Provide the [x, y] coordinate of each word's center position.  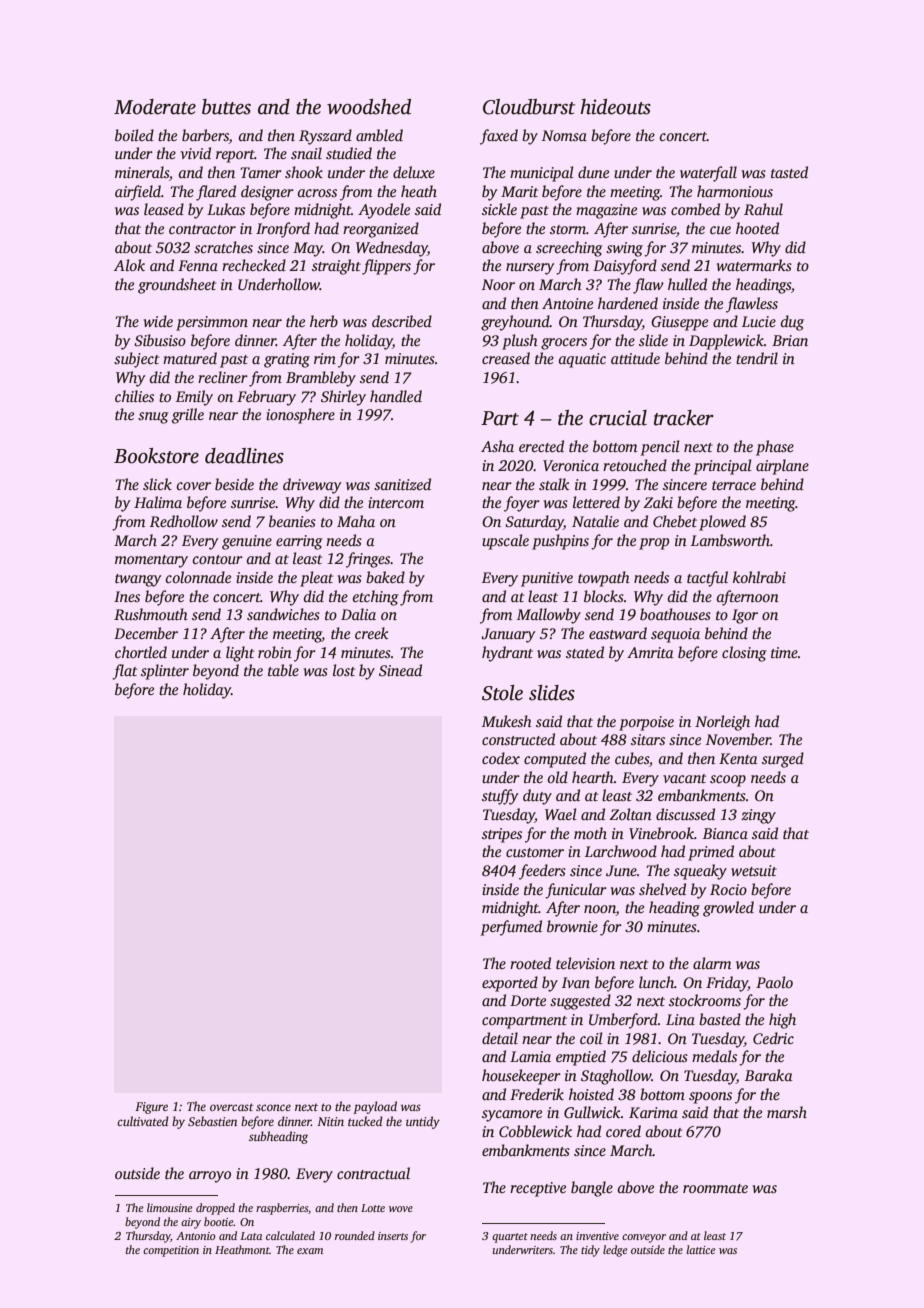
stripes [502, 835]
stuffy [500, 797]
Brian [790, 340]
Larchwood [621, 851]
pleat [316, 579]
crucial [618, 418]
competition [171, 1251]
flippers [386, 267]
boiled [134, 135]
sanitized [402, 484]
